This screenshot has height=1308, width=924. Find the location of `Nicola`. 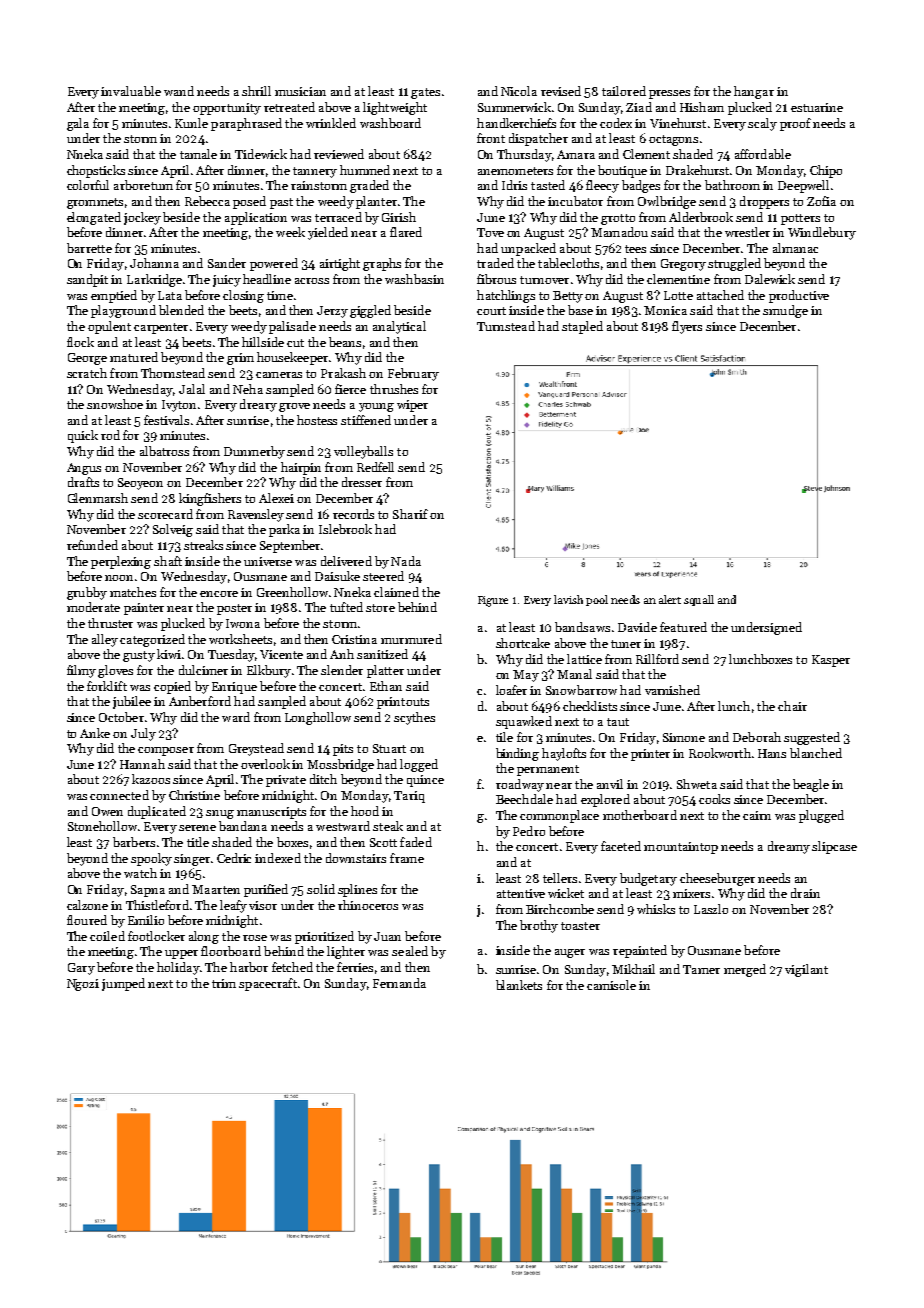

Nicola is located at coordinates (519, 91).
